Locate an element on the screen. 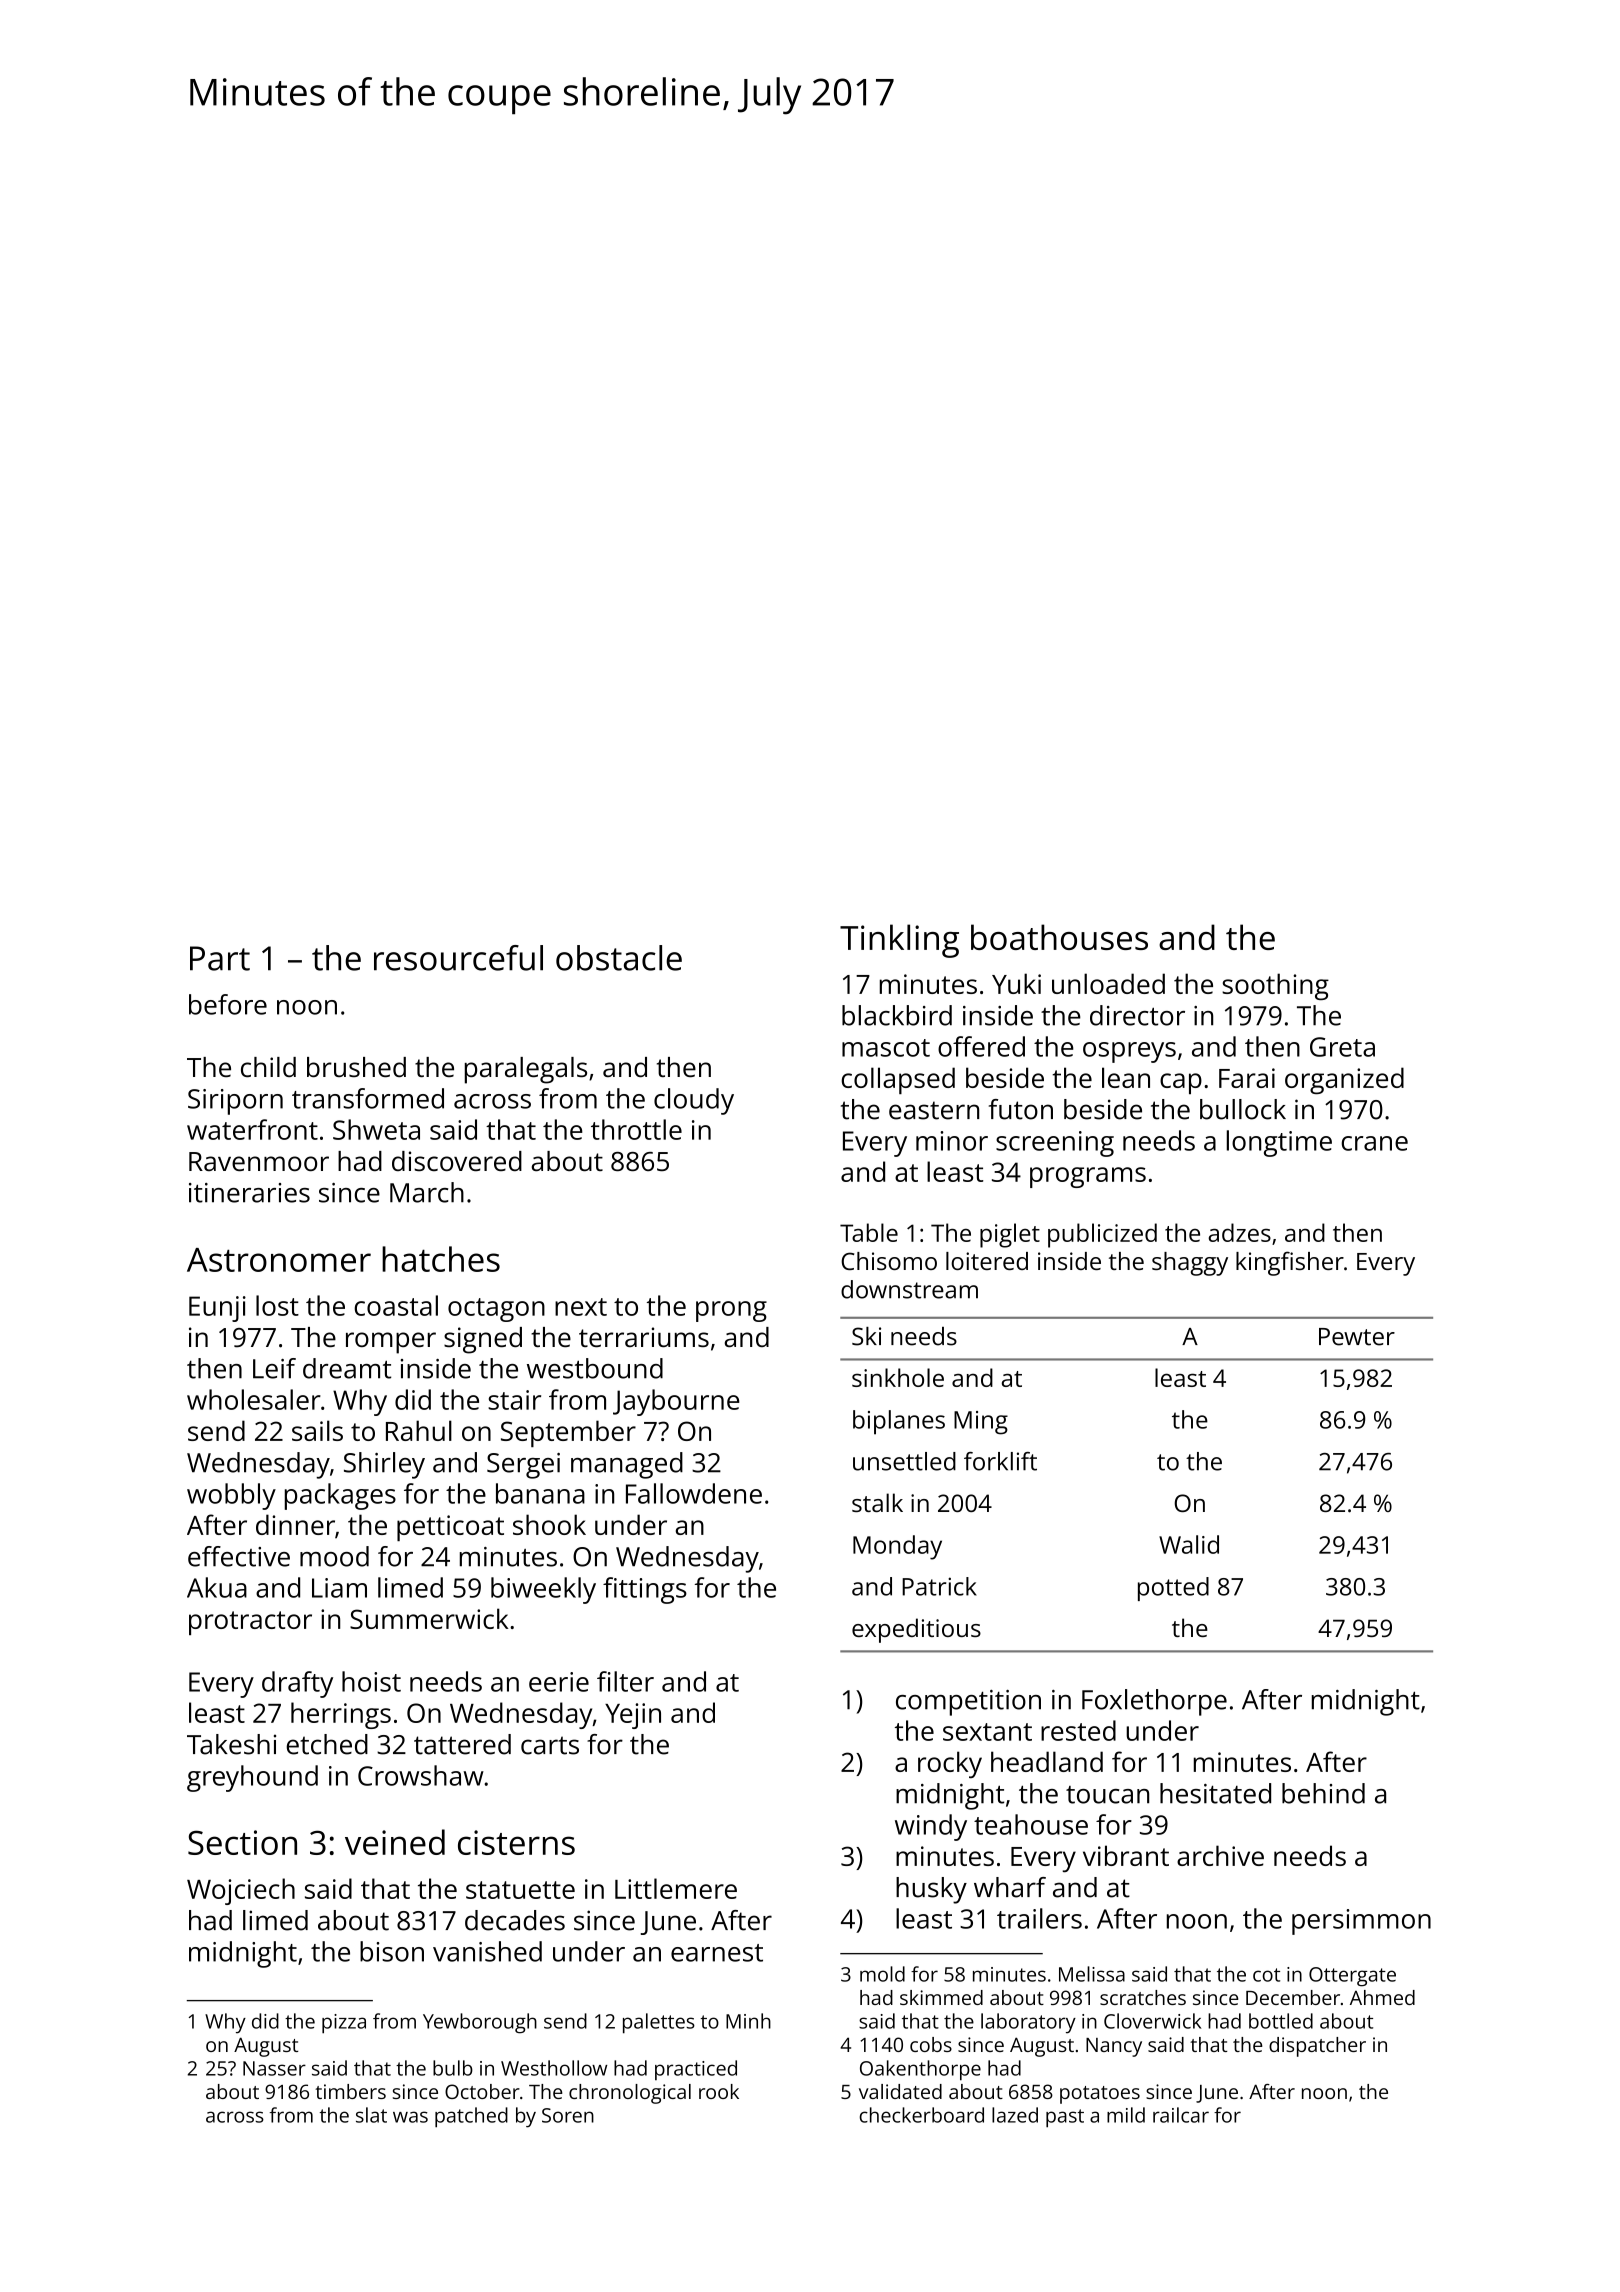  expeditious is located at coordinates (916, 1630).
